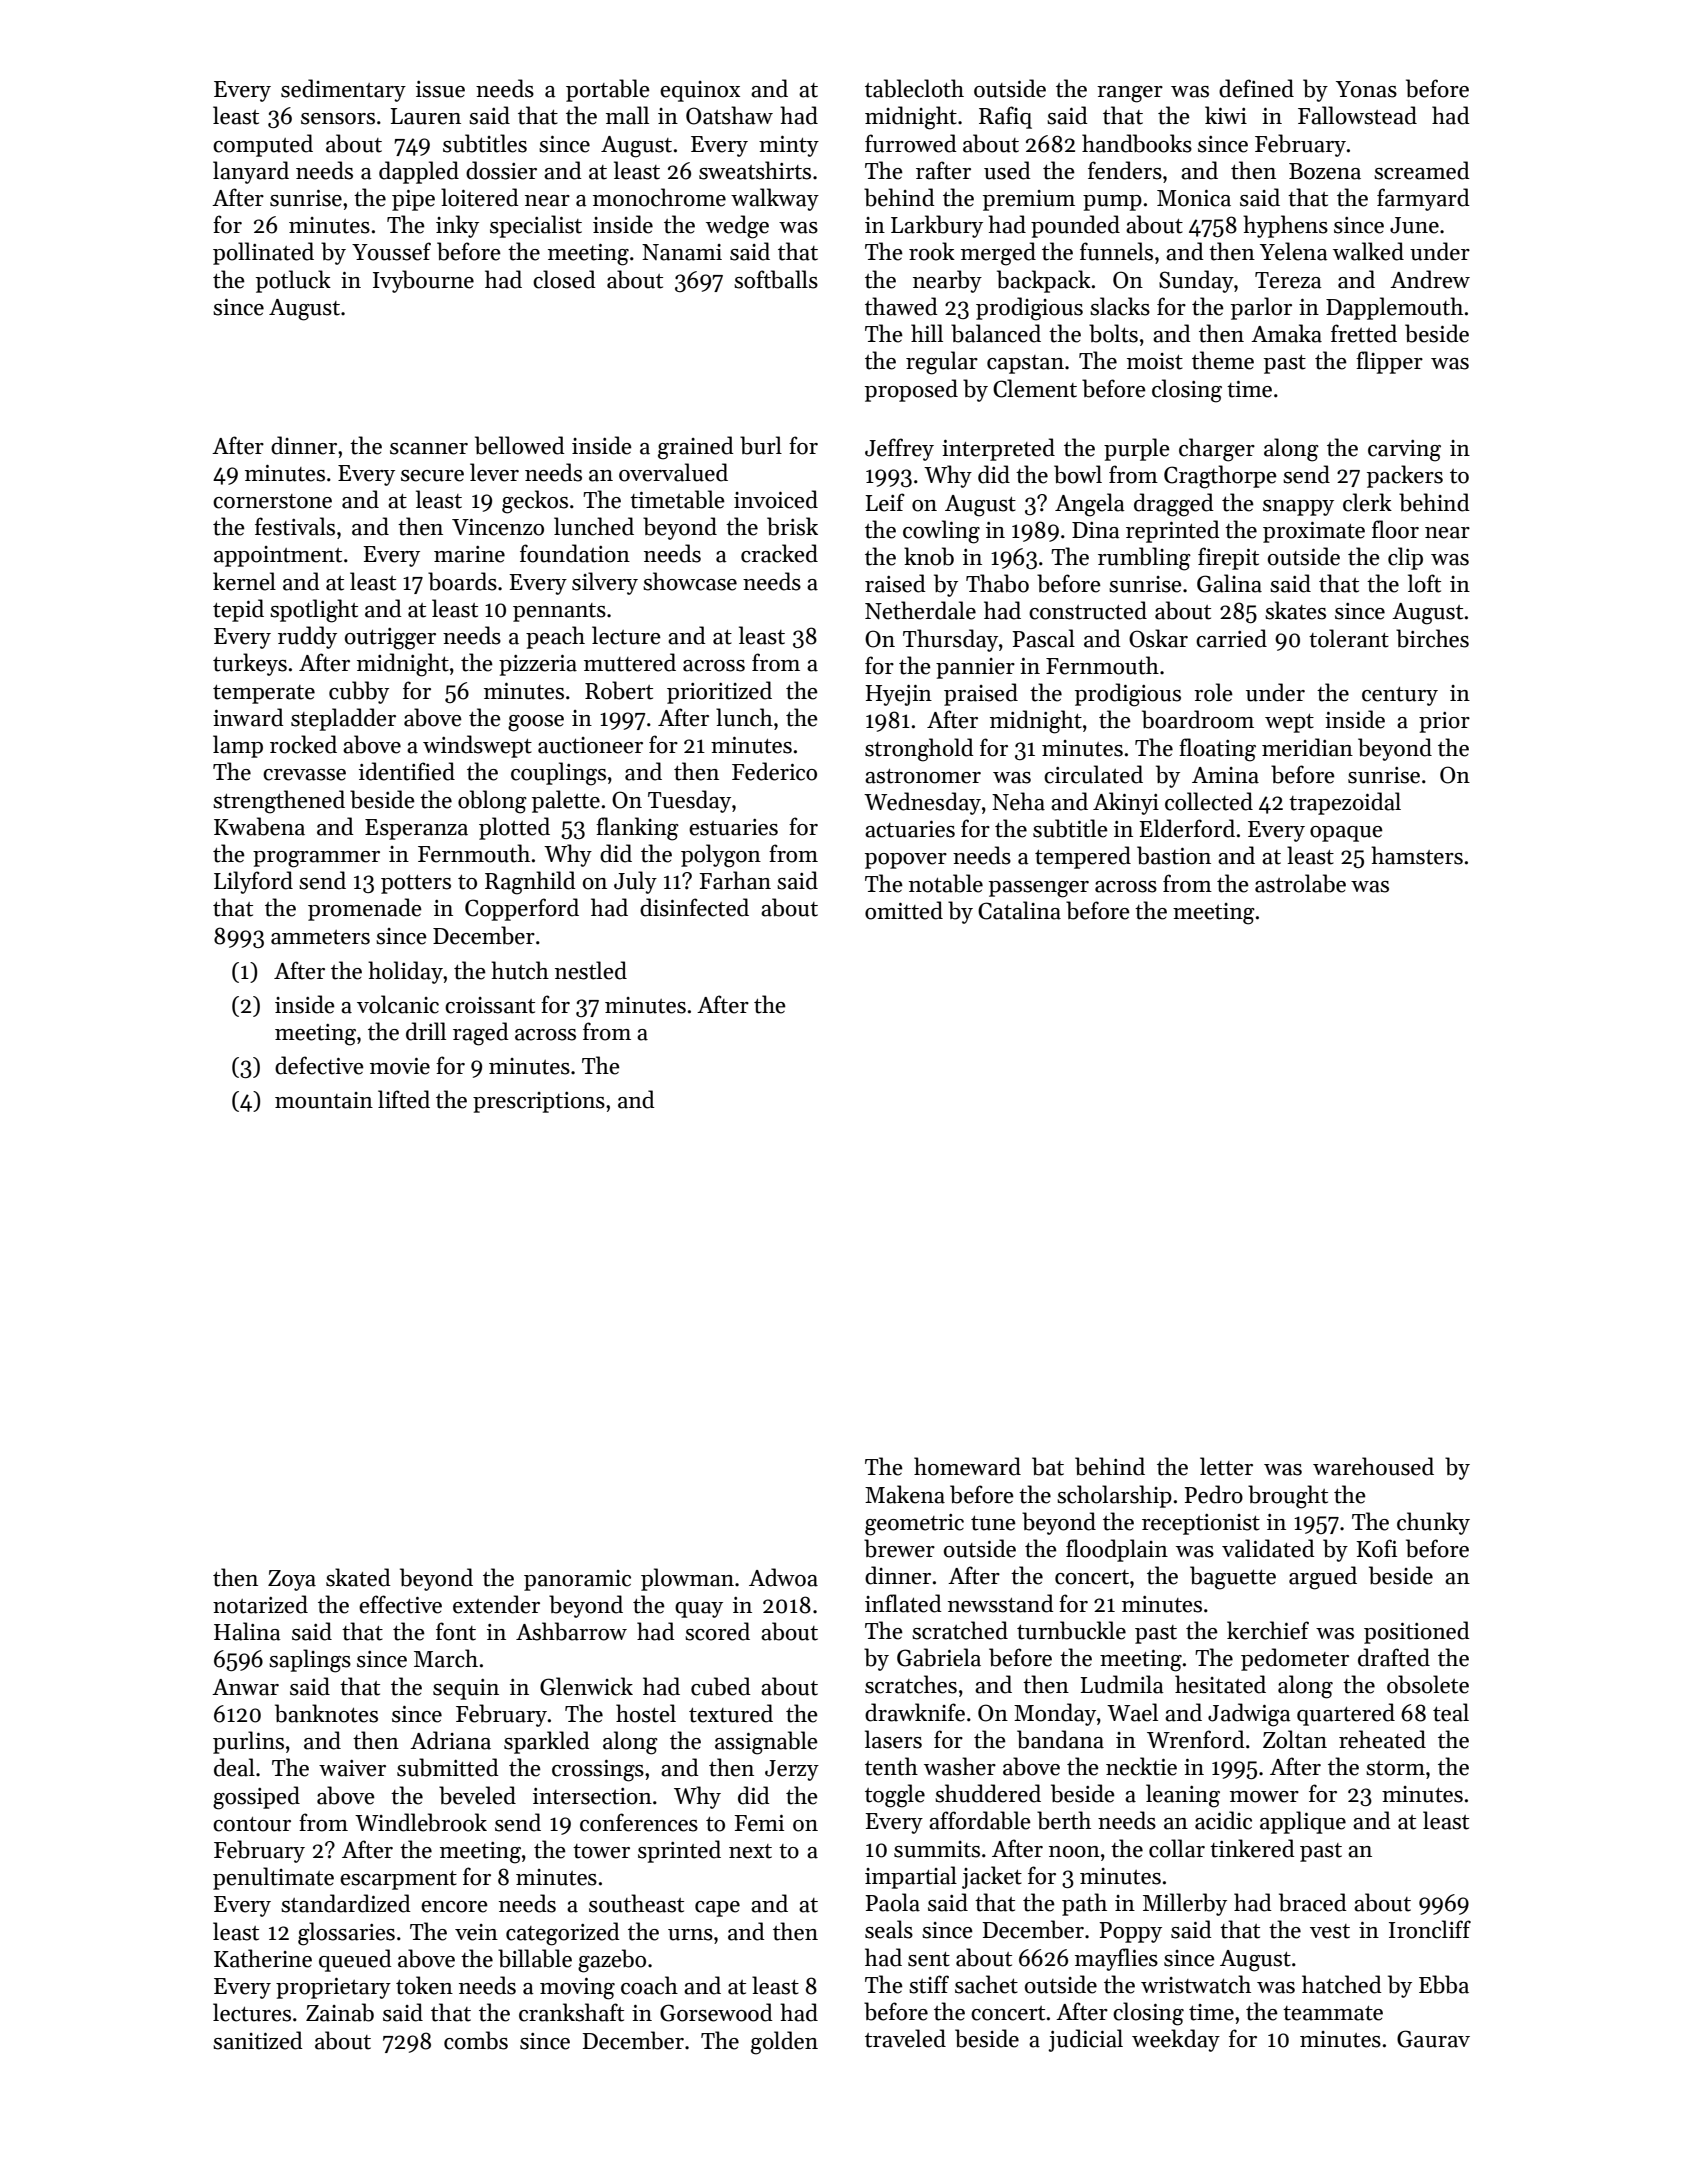  Describe the element at coordinates (659, 197) in the screenshot. I see `monochrome` at that location.
